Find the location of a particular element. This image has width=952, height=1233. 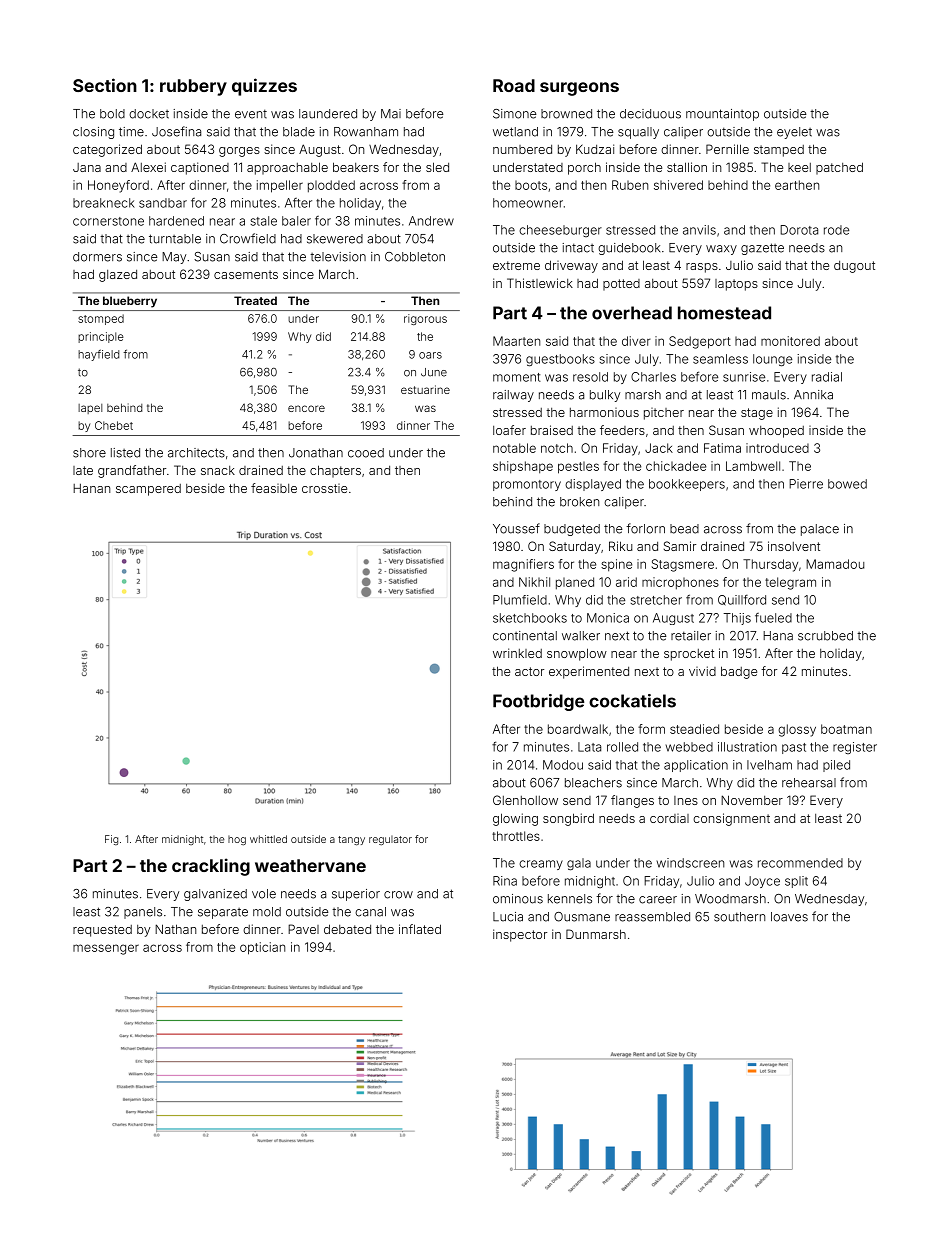

Cobbleton is located at coordinates (415, 257).
